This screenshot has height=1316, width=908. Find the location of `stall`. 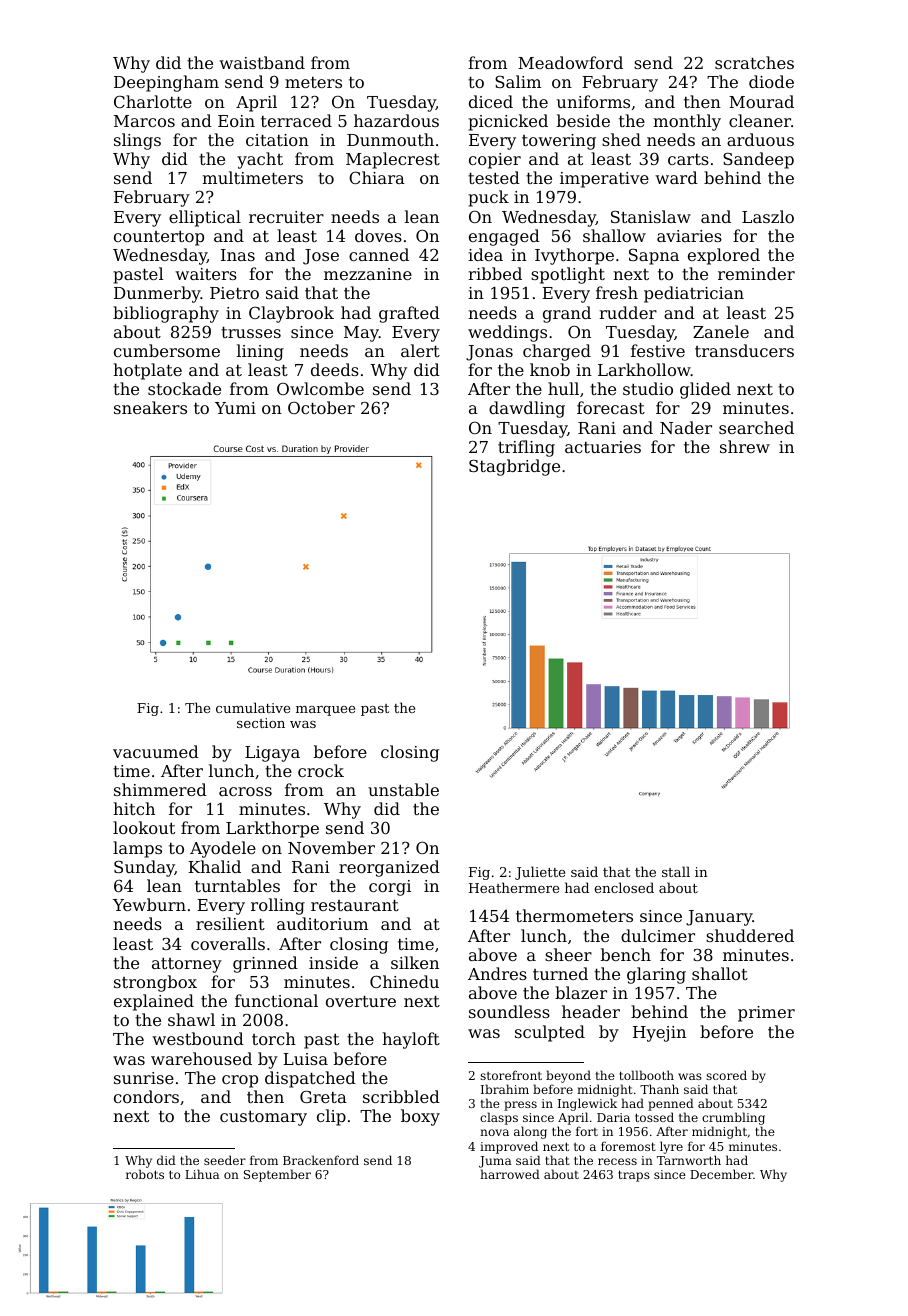

stall is located at coordinates (676, 871).
